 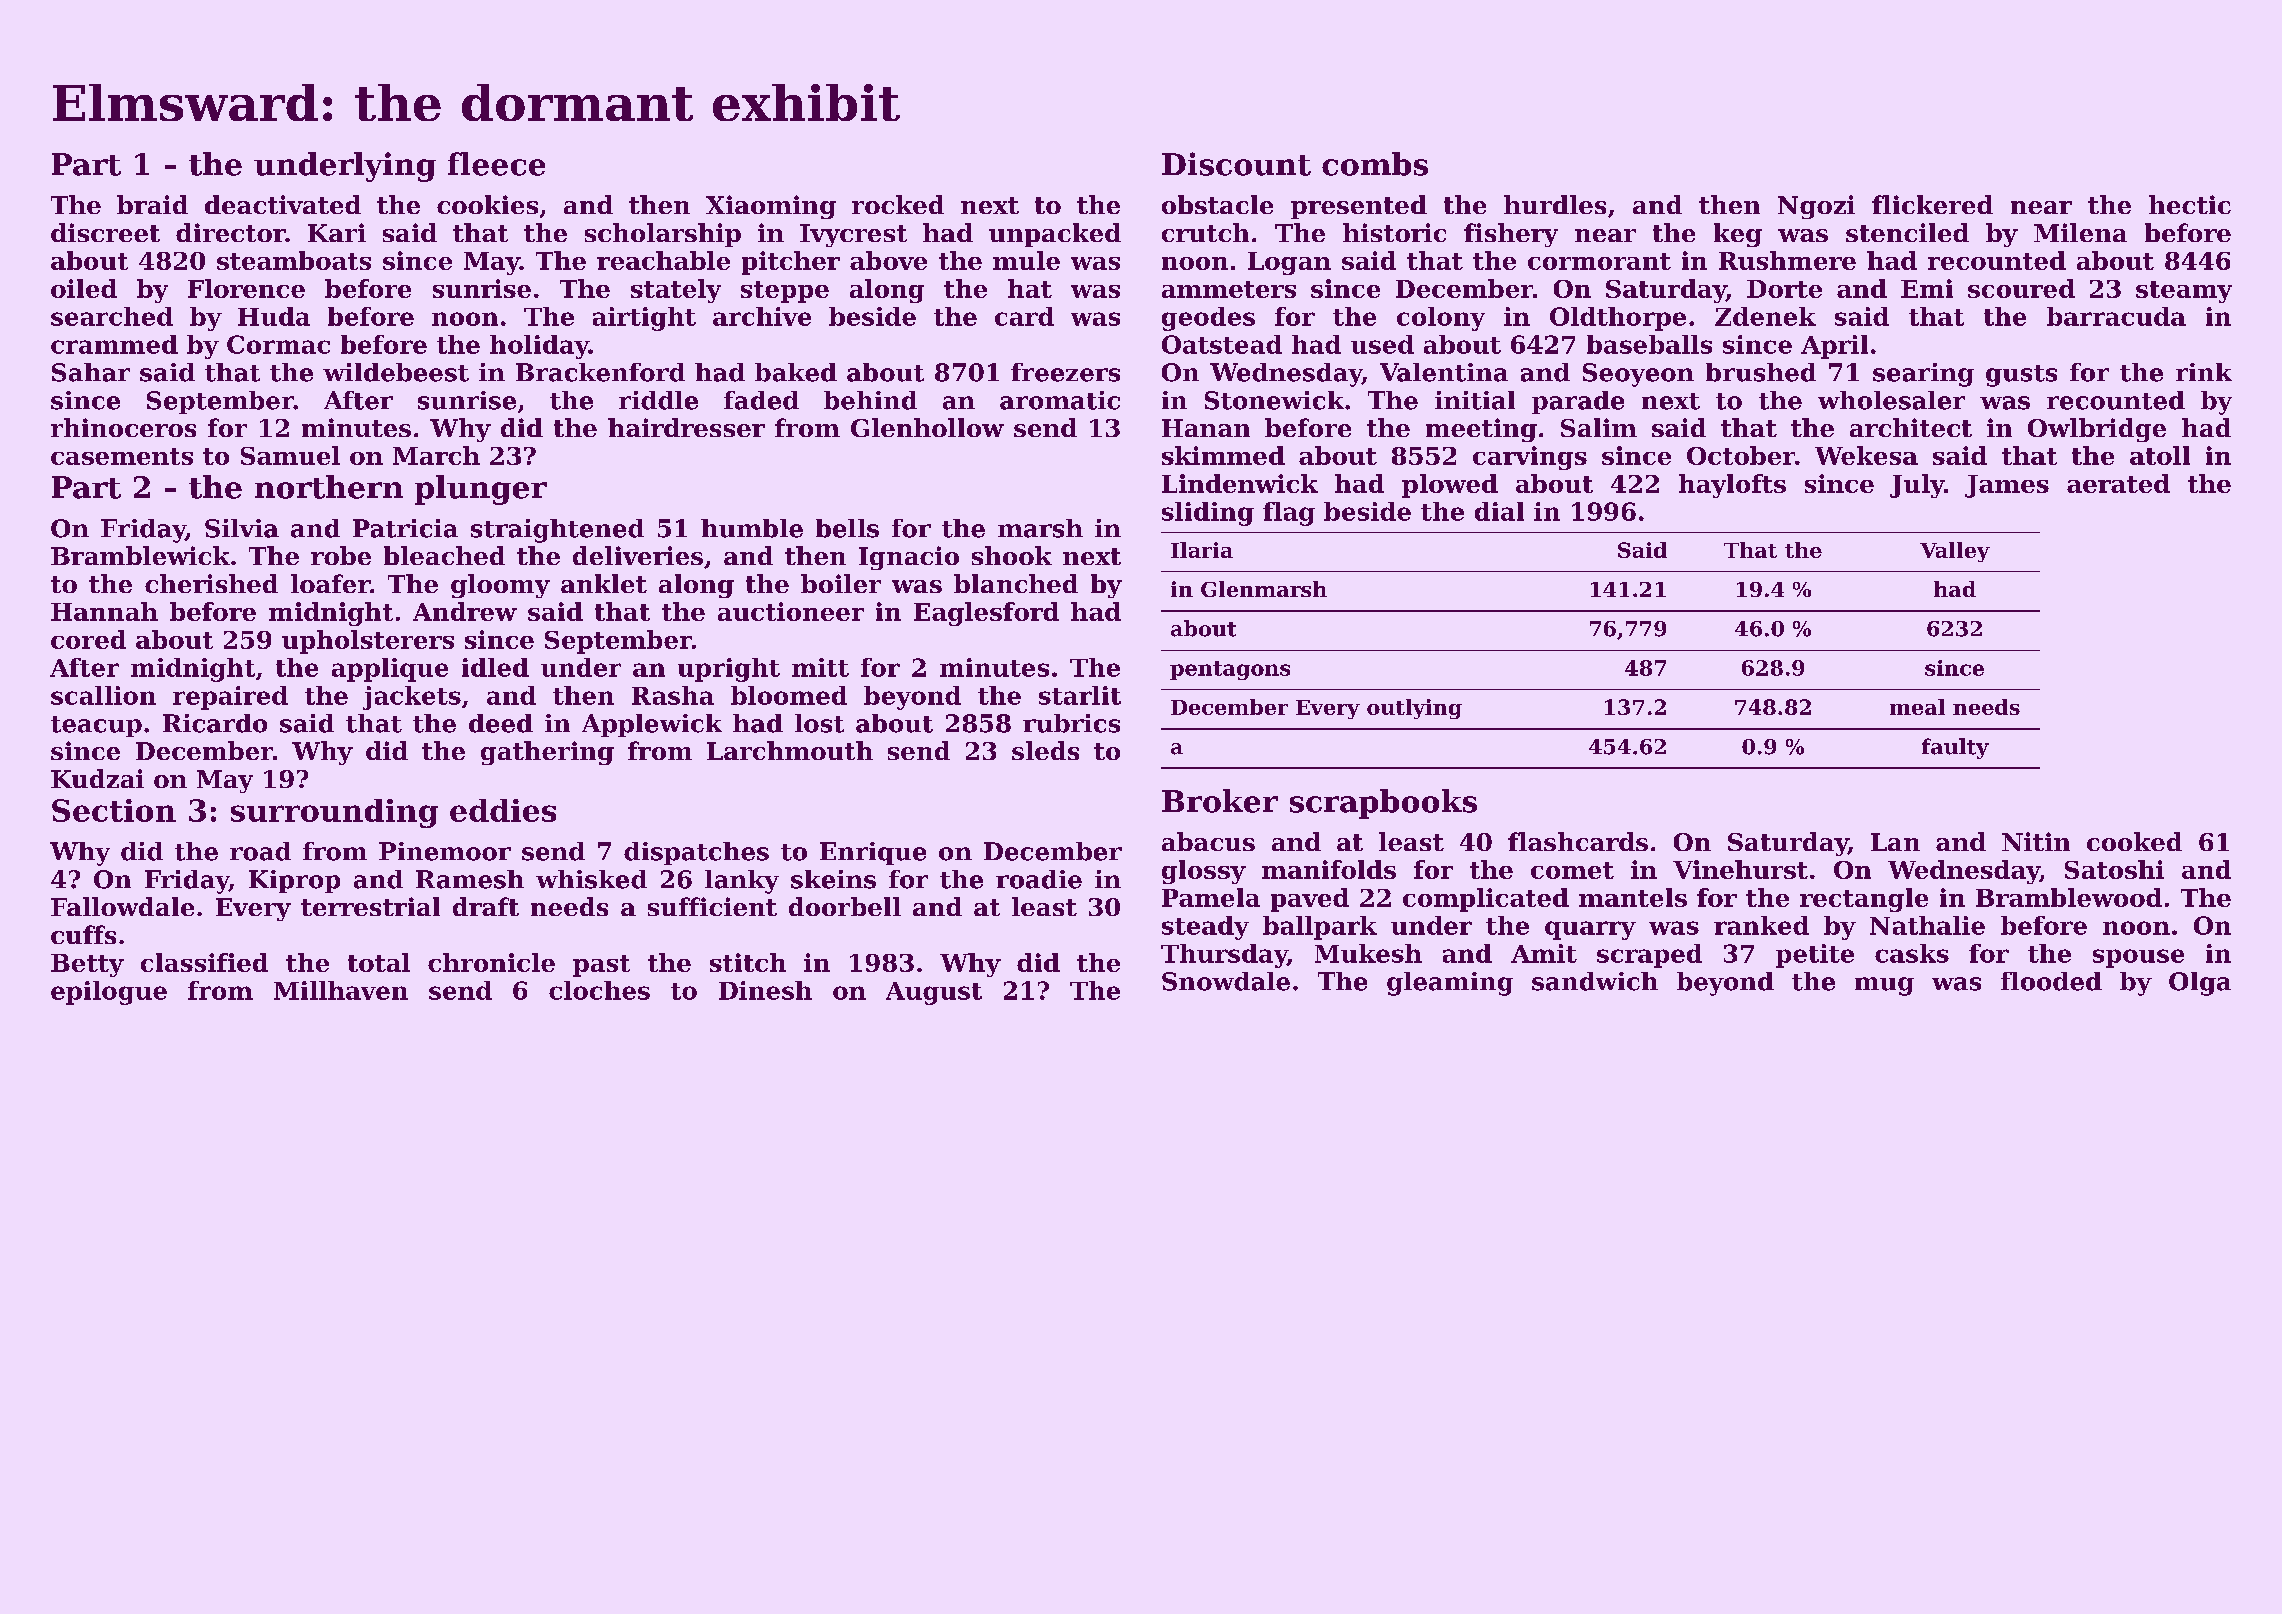 What do you see at coordinates (1222, 344) in the screenshot?
I see `Oatstead` at bounding box center [1222, 344].
